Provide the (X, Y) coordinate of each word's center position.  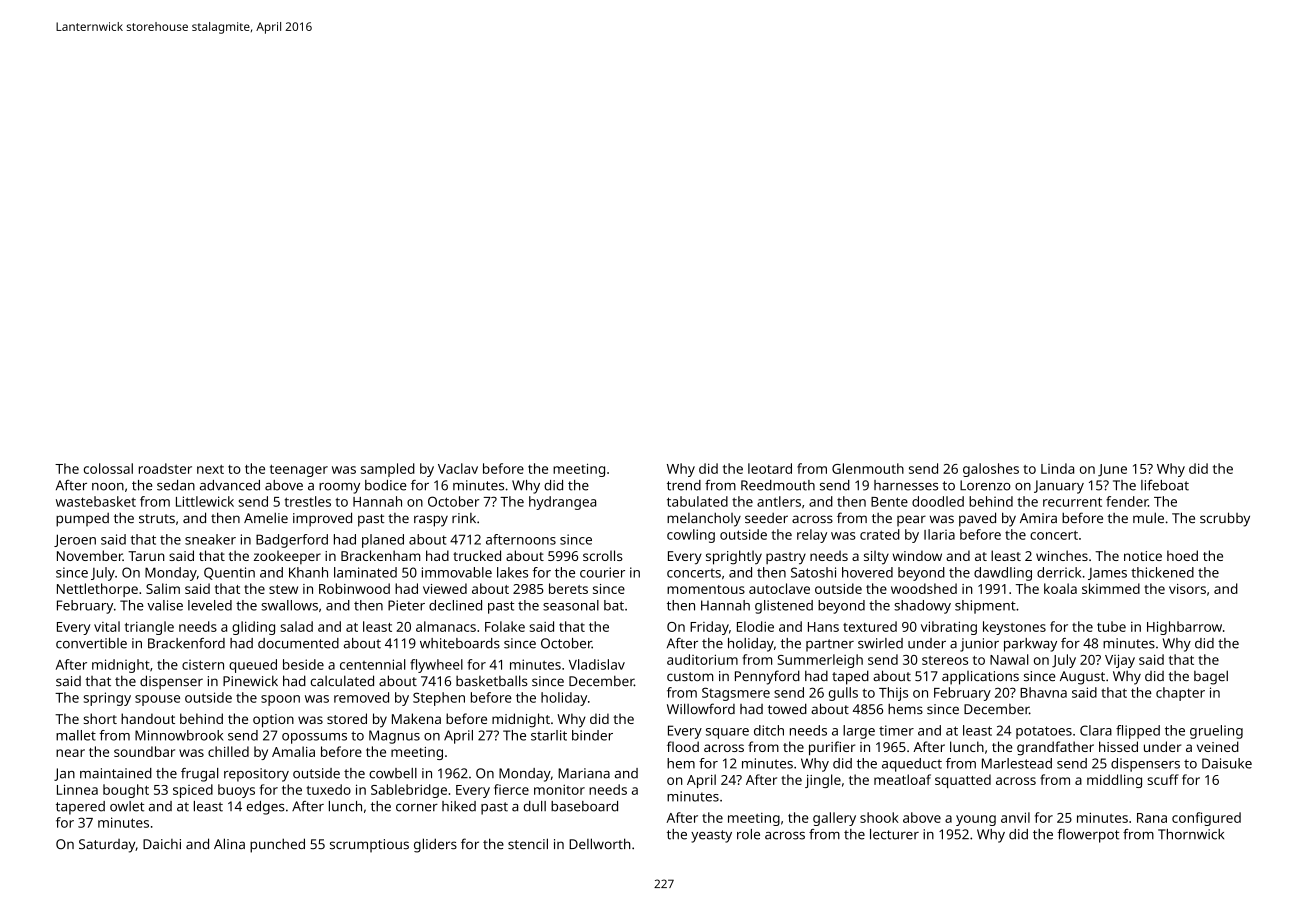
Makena (416, 718)
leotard (770, 468)
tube (1111, 626)
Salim (163, 588)
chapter (1180, 694)
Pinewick (250, 680)
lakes (512, 572)
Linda (1057, 468)
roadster (165, 468)
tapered (80, 808)
